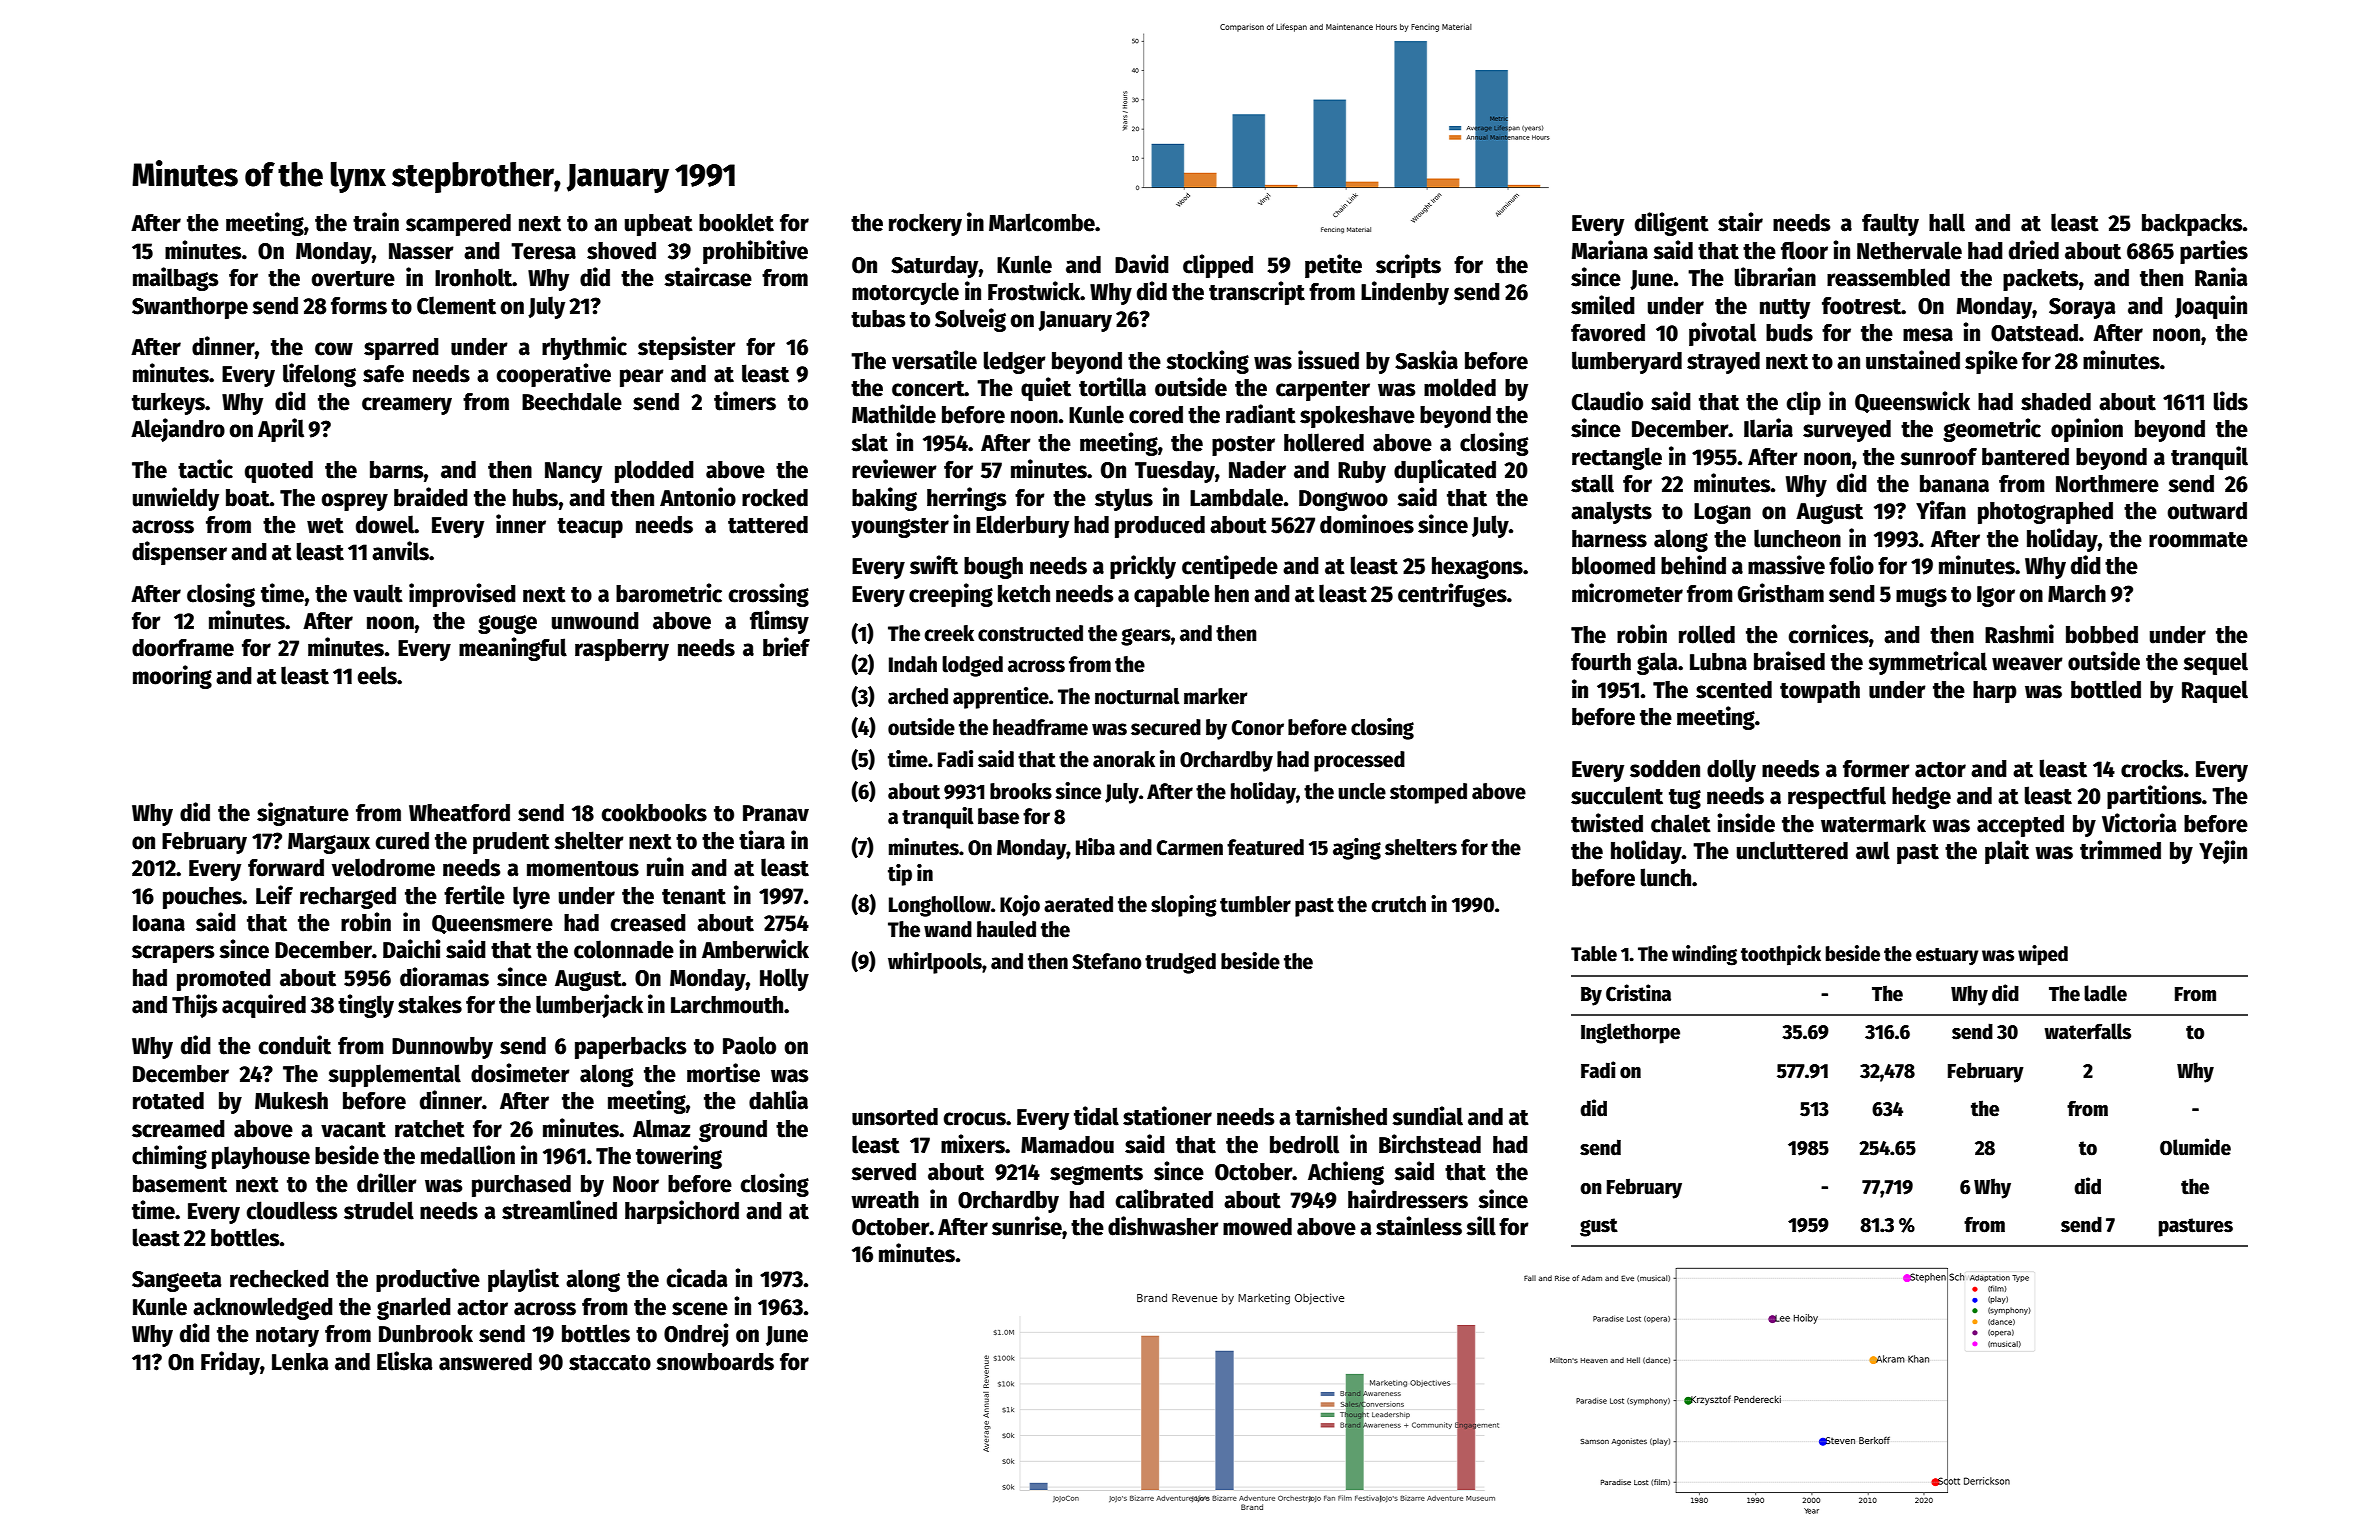 The height and width of the screenshot is (1540, 2380). Describe the element at coordinates (1022, 526) in the screenshot. I see `Elderbury` at that location.
